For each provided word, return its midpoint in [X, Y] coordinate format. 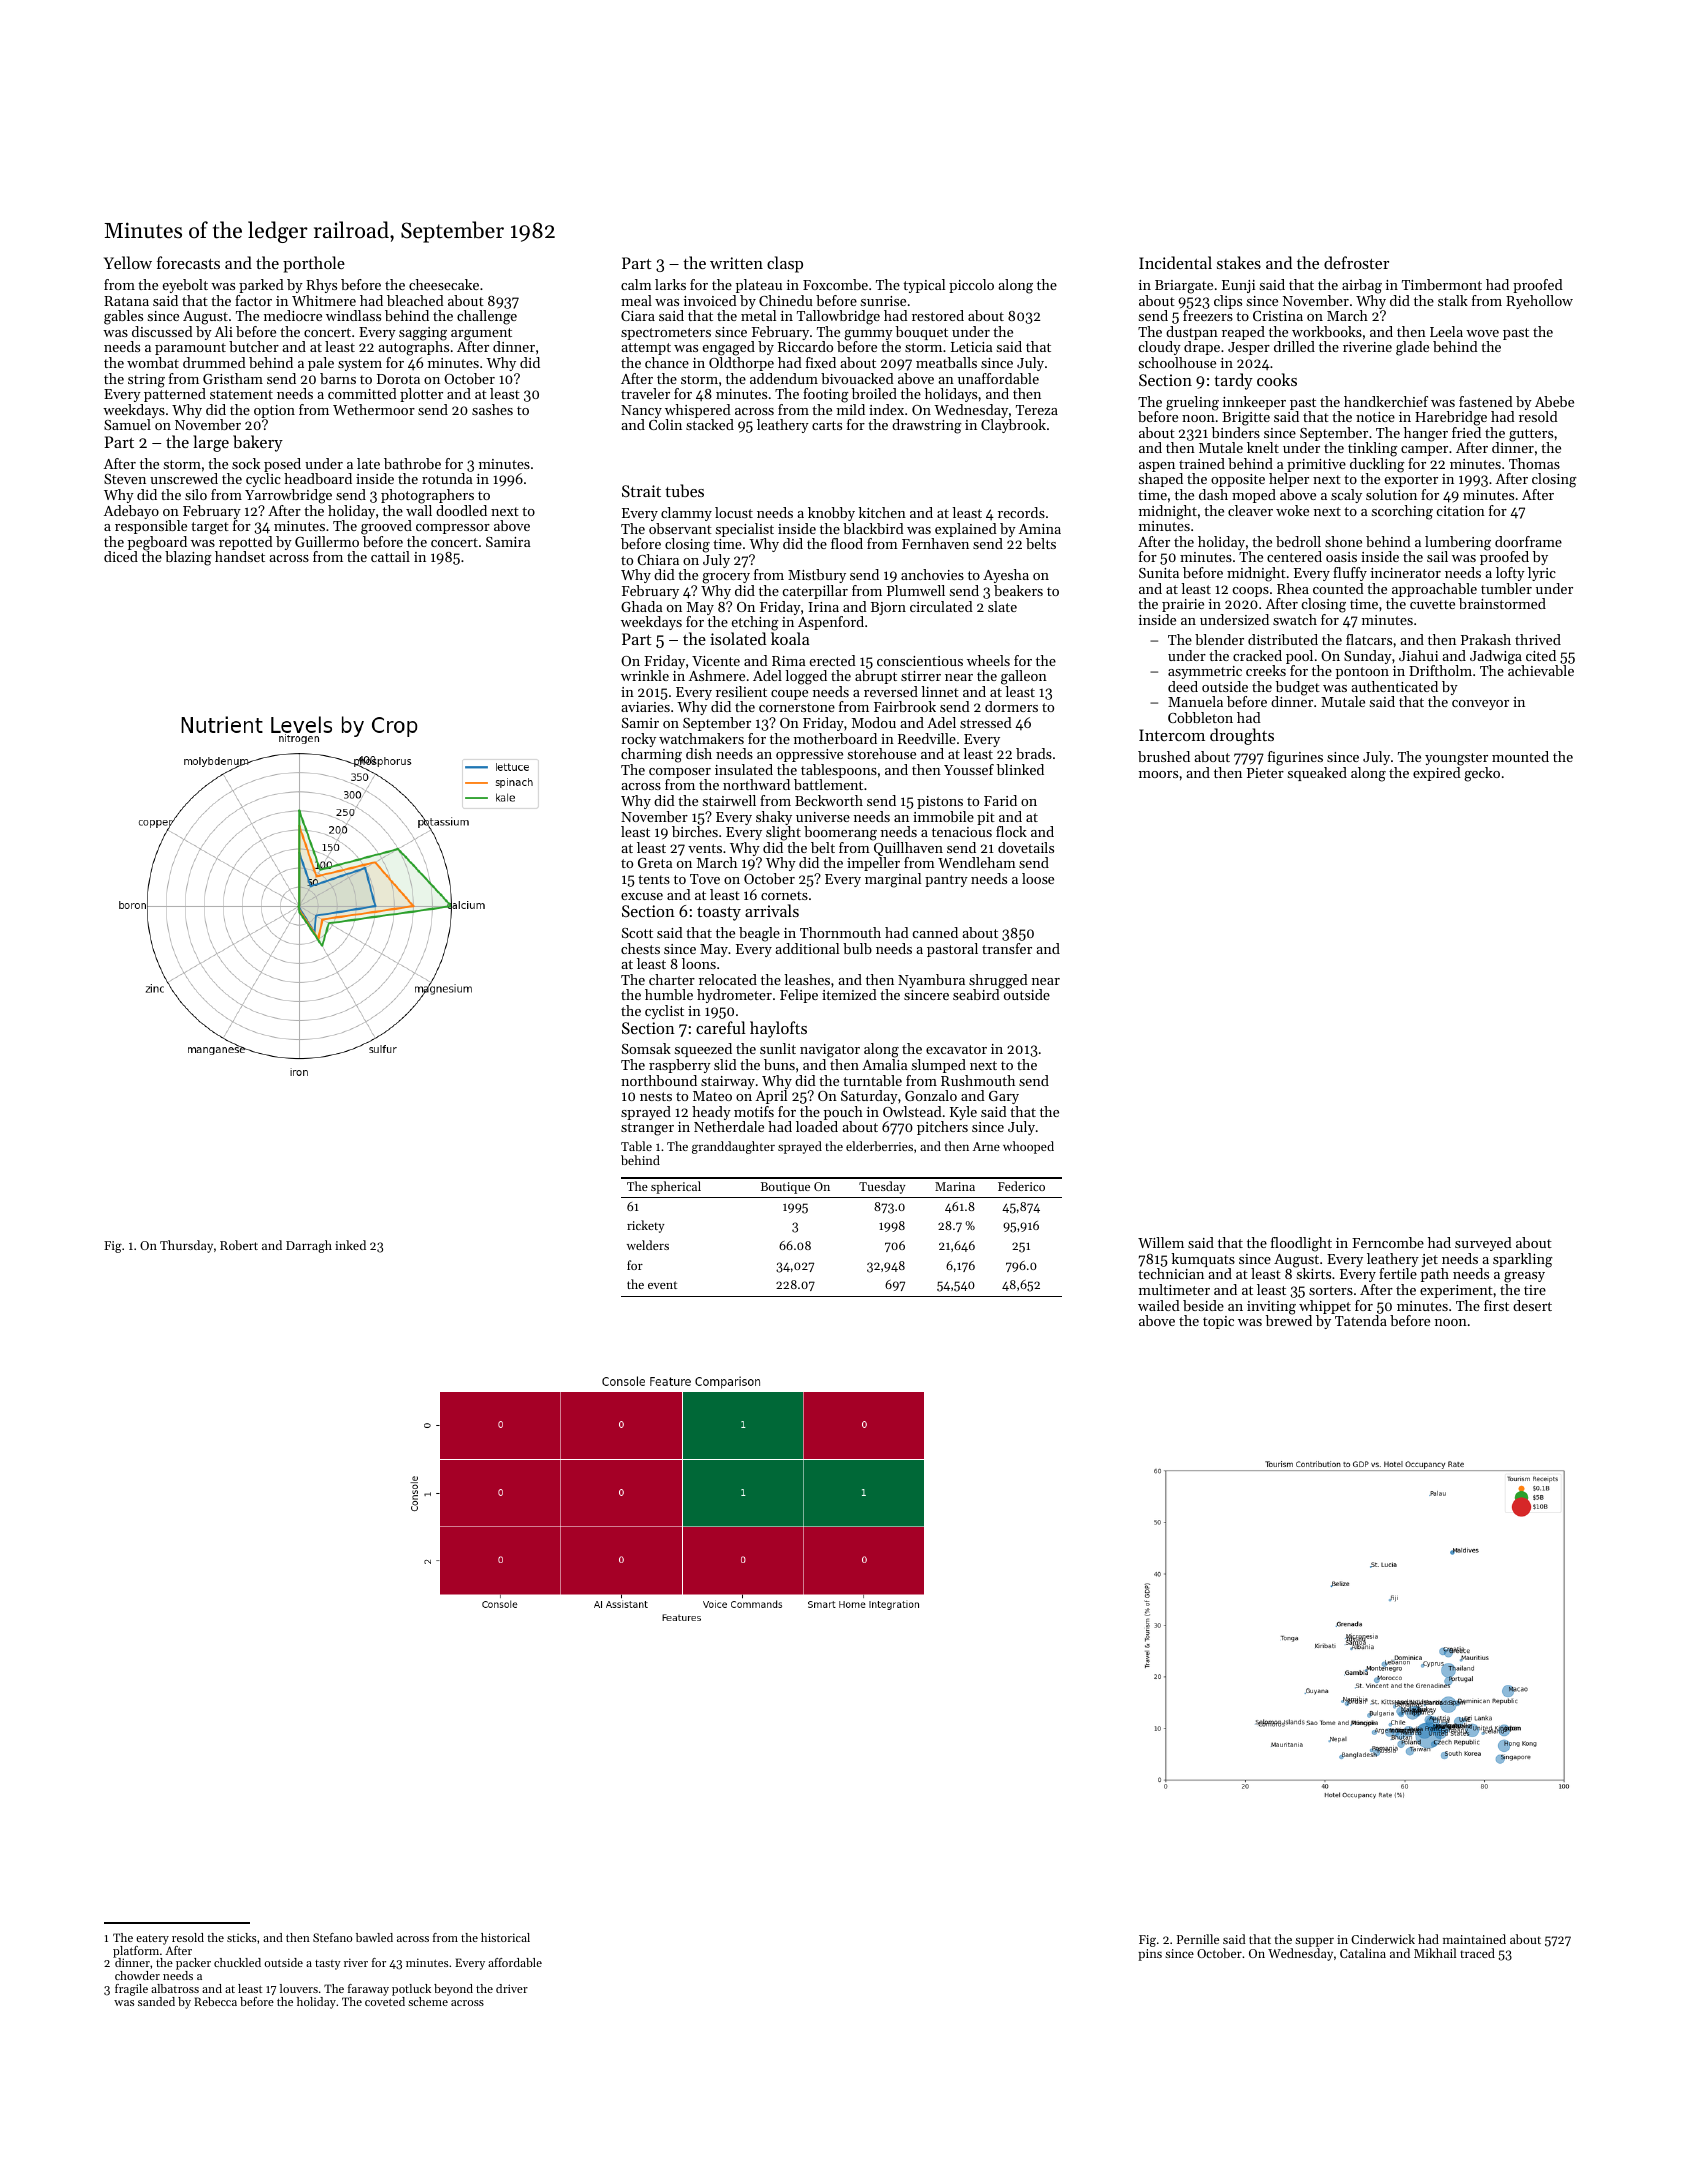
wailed [1159, 1305]
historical [505, 1937]
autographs [413, 348]
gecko [1482, 774]
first [1496, 1305]
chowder [137, 1975]
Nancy [641, 411]
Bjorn [888, 608]
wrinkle [645, 675]
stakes [1239, 262]
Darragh [309, 1246]
